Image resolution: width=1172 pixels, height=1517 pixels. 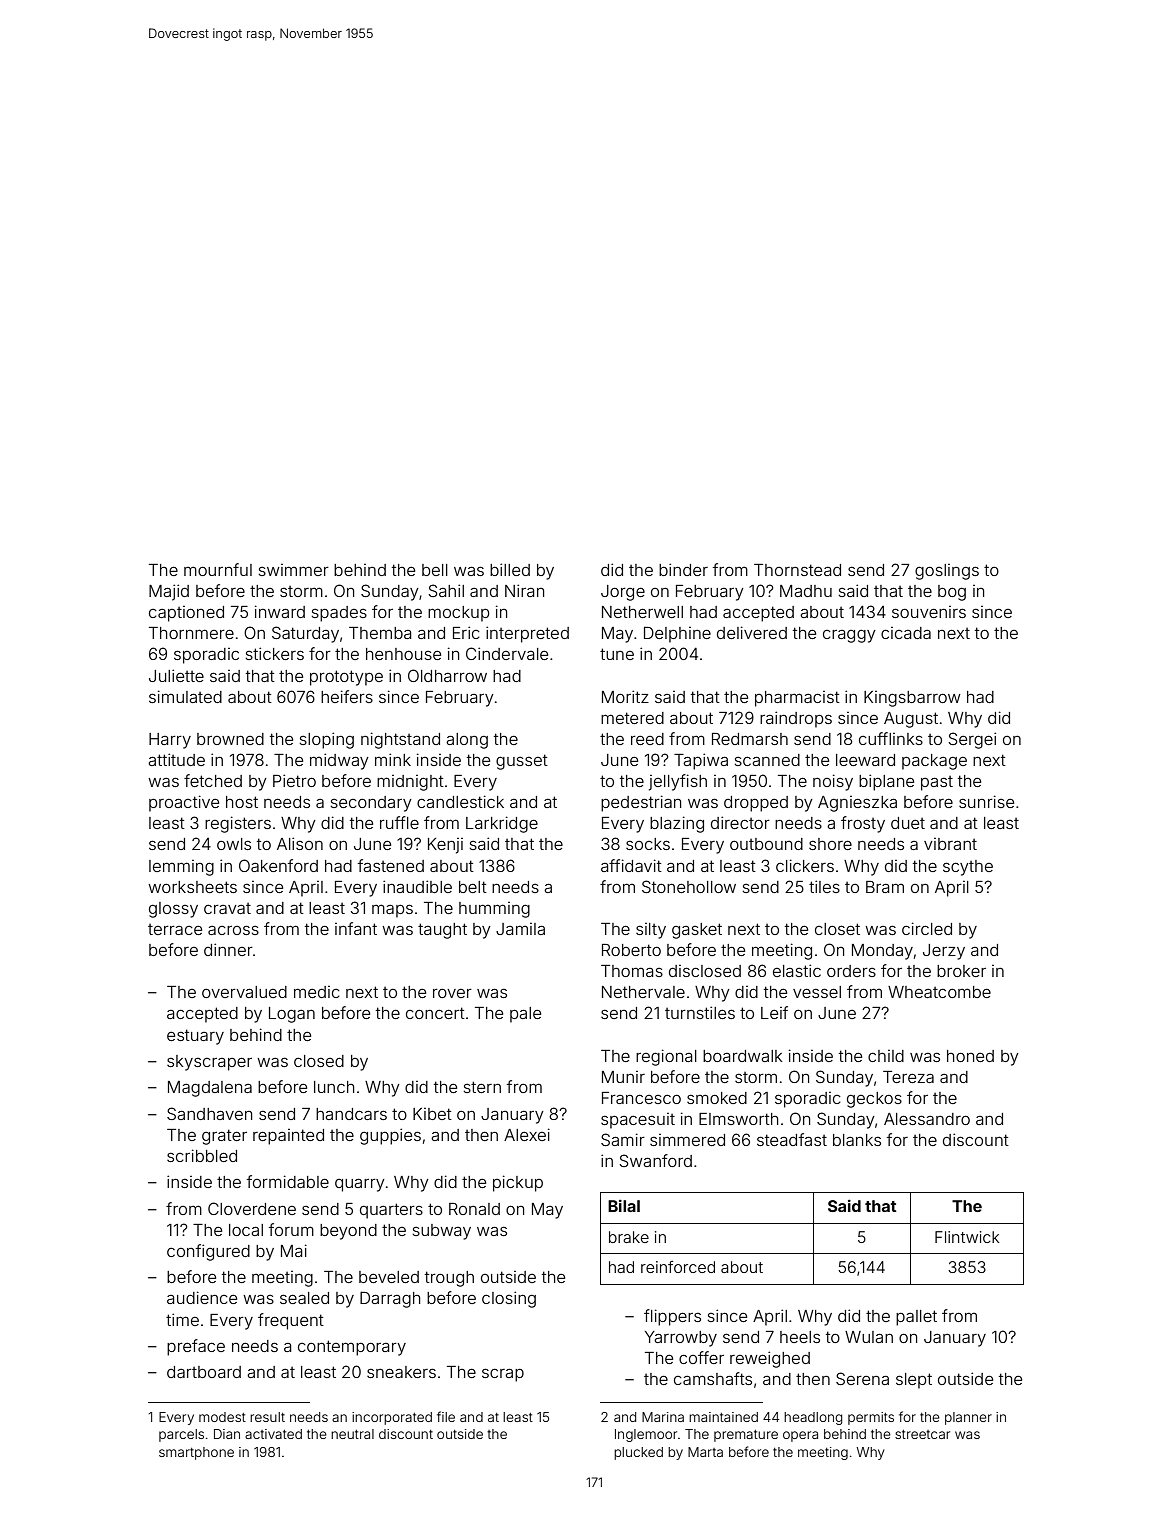 I want to click on Thomas, so click(x=632, y=971).
